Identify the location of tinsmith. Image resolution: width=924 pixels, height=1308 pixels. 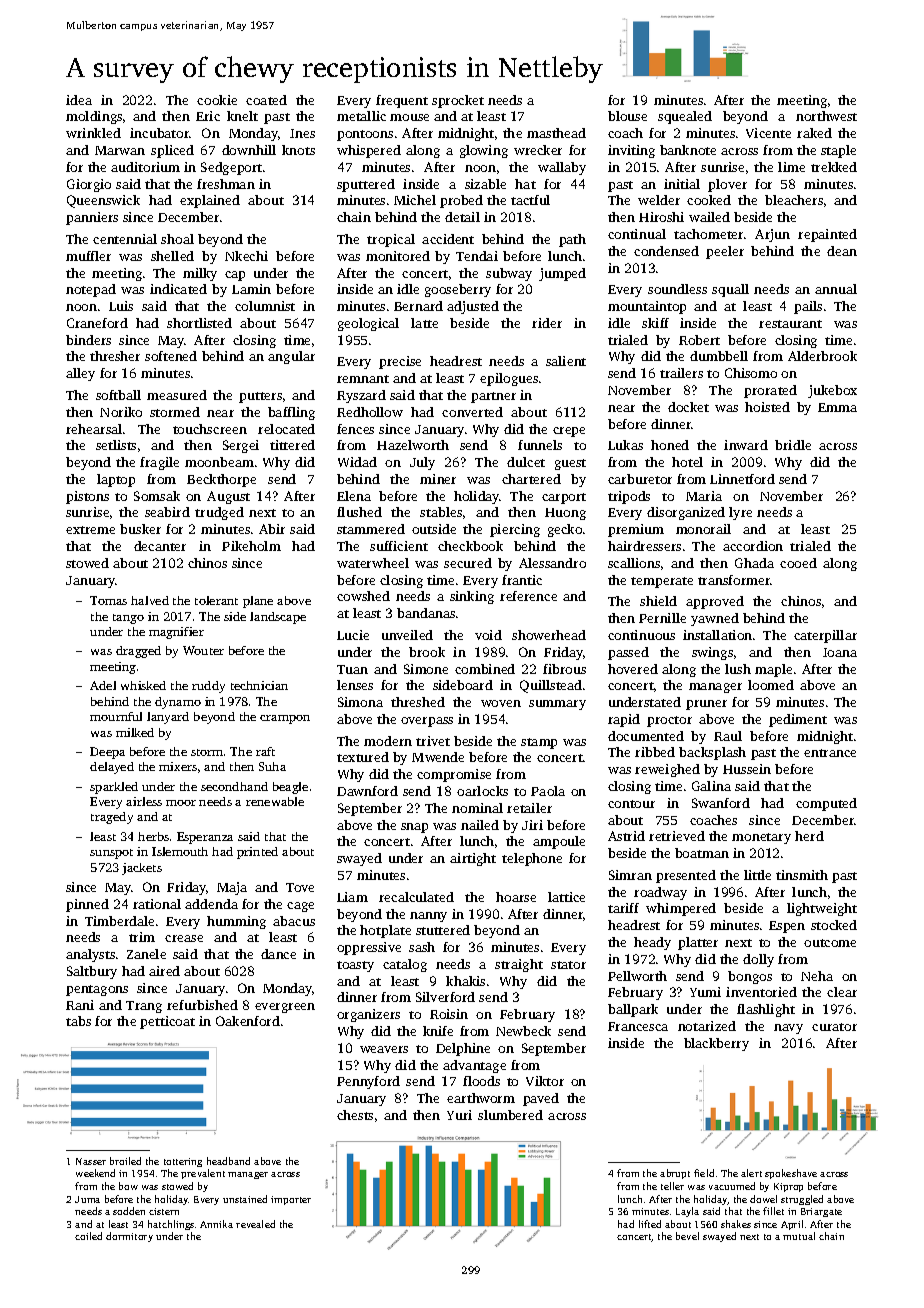
(802, 875).
